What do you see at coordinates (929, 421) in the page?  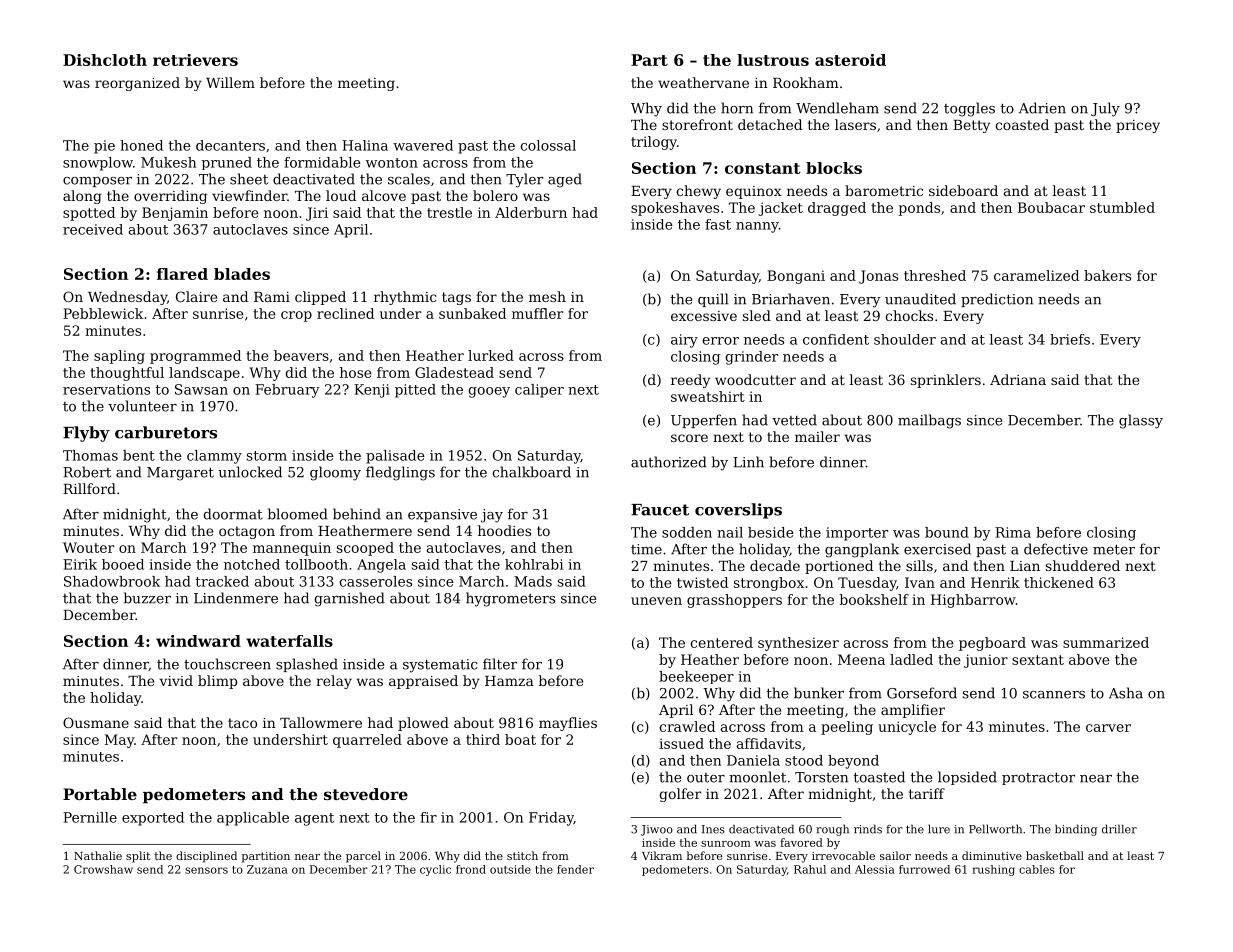 I see `mailbags` at bounding box center [929, 421].
